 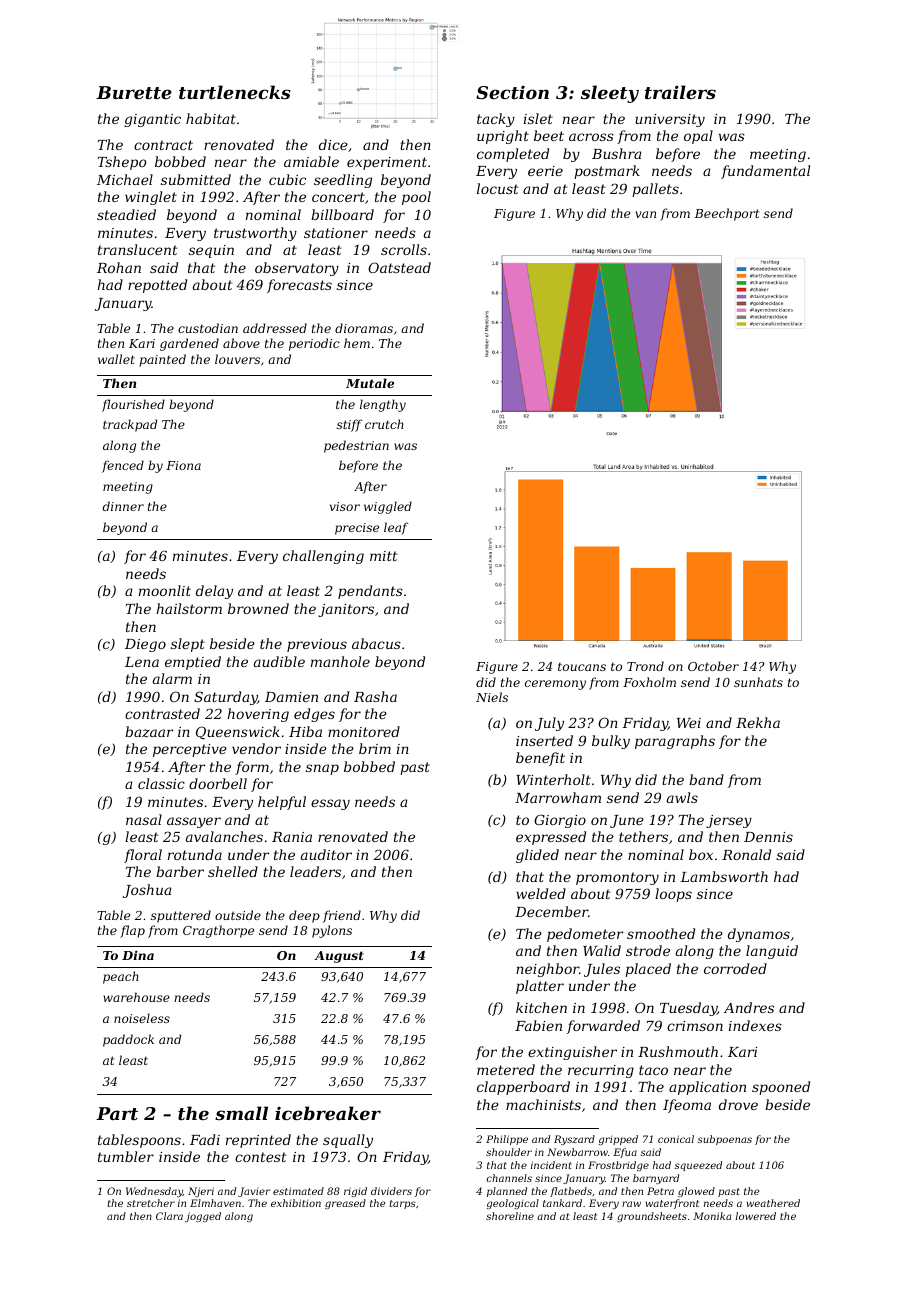 What do you see at coordinates (342, 916) in the image?
I see `friend` at bounding box center [342, 916].
